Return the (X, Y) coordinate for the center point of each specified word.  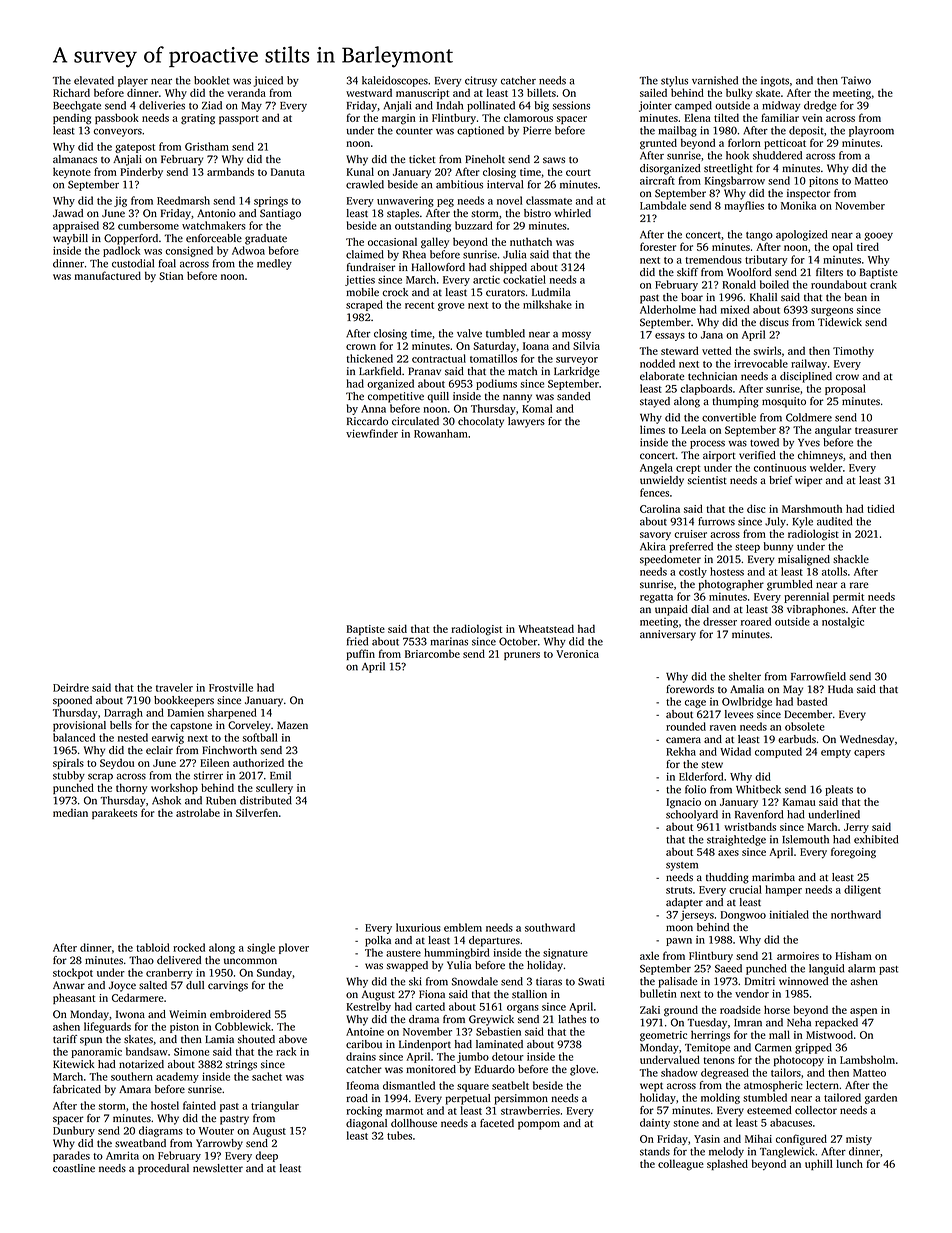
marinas (449, 641)
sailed (653, 92)
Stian (171, 276)
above (293, 1039)
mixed (735, 309)
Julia (514, 254)
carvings (228, 986)
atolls (834, 571)
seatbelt (510, 1085)
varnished (715, 80)
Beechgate (77, 106)
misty (859, 1140)
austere (403, 953)
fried (357, 641)
